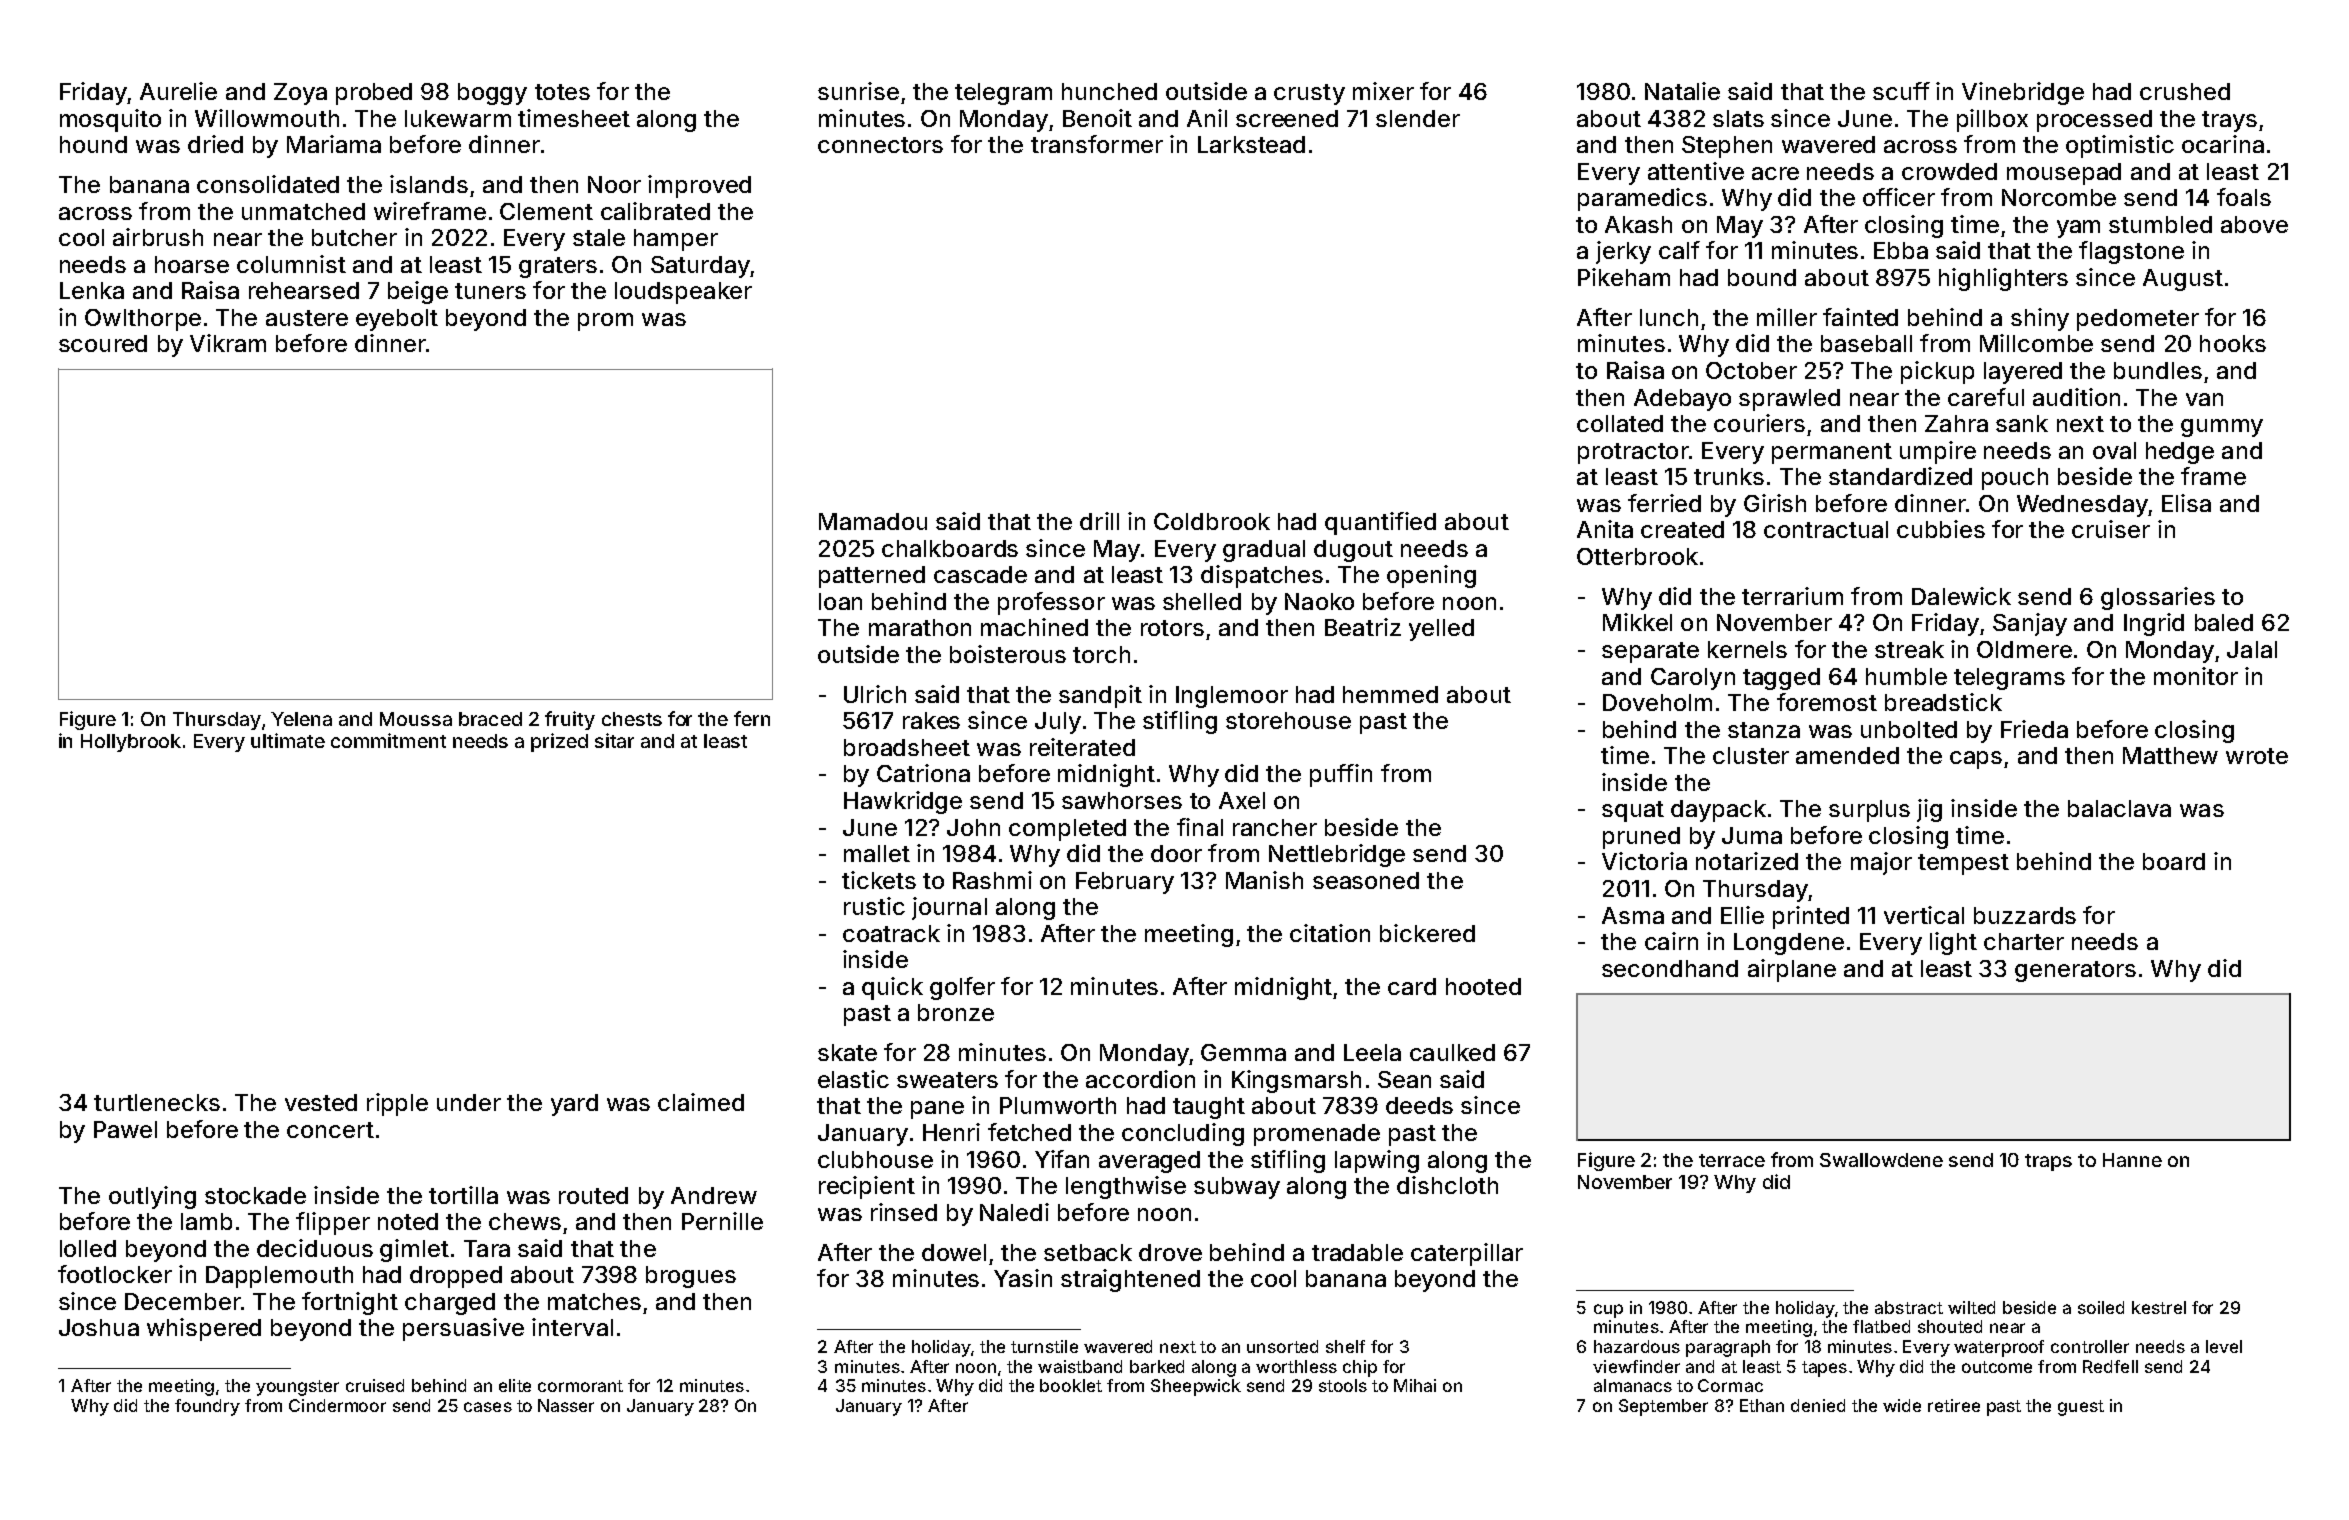 Image resolution: width=2349 pixels, height=1520 pixels. Describe the element at coordinates (683, 293) in the image. I see `loudspeaker` at that location.
